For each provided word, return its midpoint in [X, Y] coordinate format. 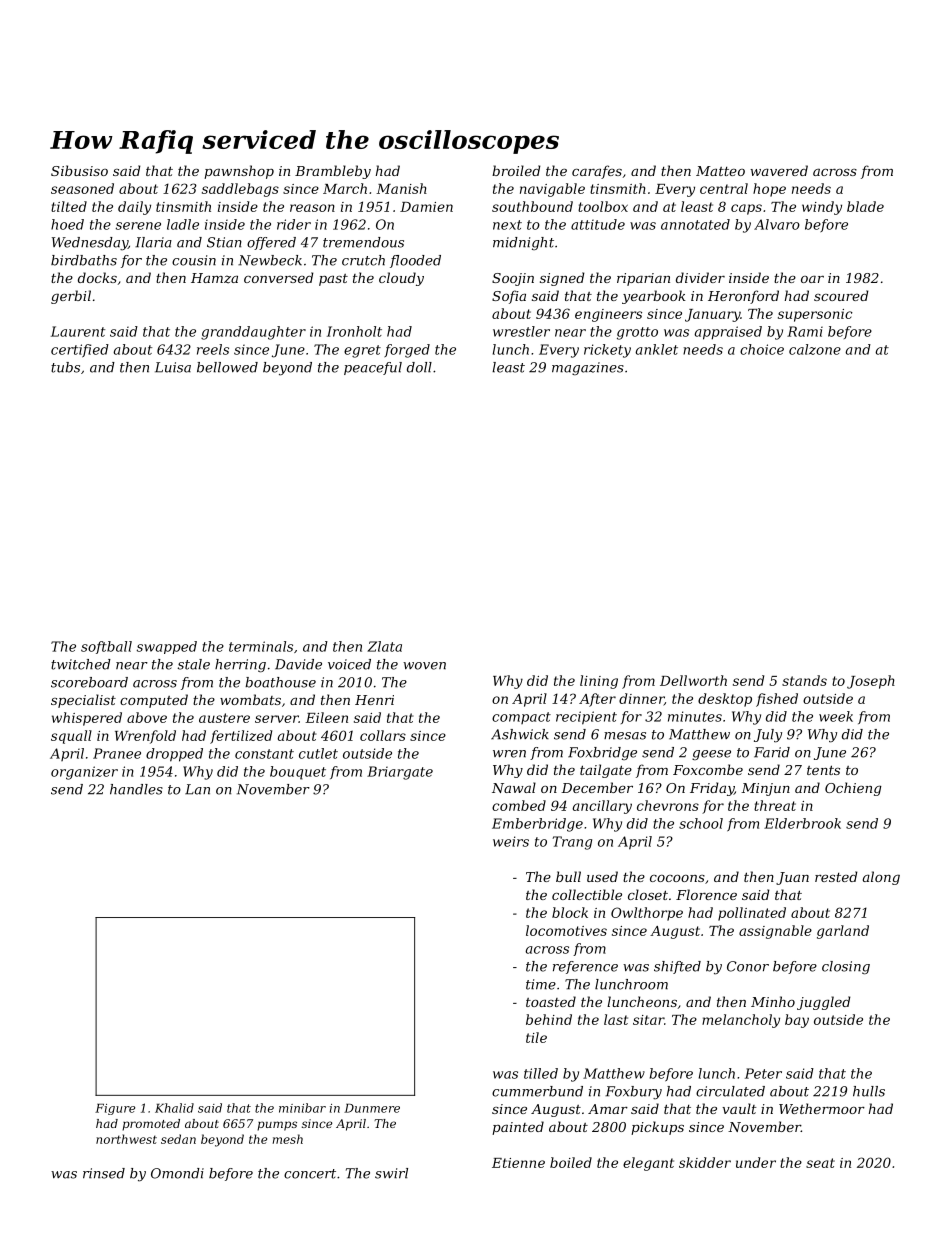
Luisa [173, 367]
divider [700, 277]
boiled [571, 1162]
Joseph [871, 682]
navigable [552, 190]
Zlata [384, 646]
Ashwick [520, 734]
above [147, 717]
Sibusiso [79, 170]
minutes [695, 716]
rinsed [104, 1173]
